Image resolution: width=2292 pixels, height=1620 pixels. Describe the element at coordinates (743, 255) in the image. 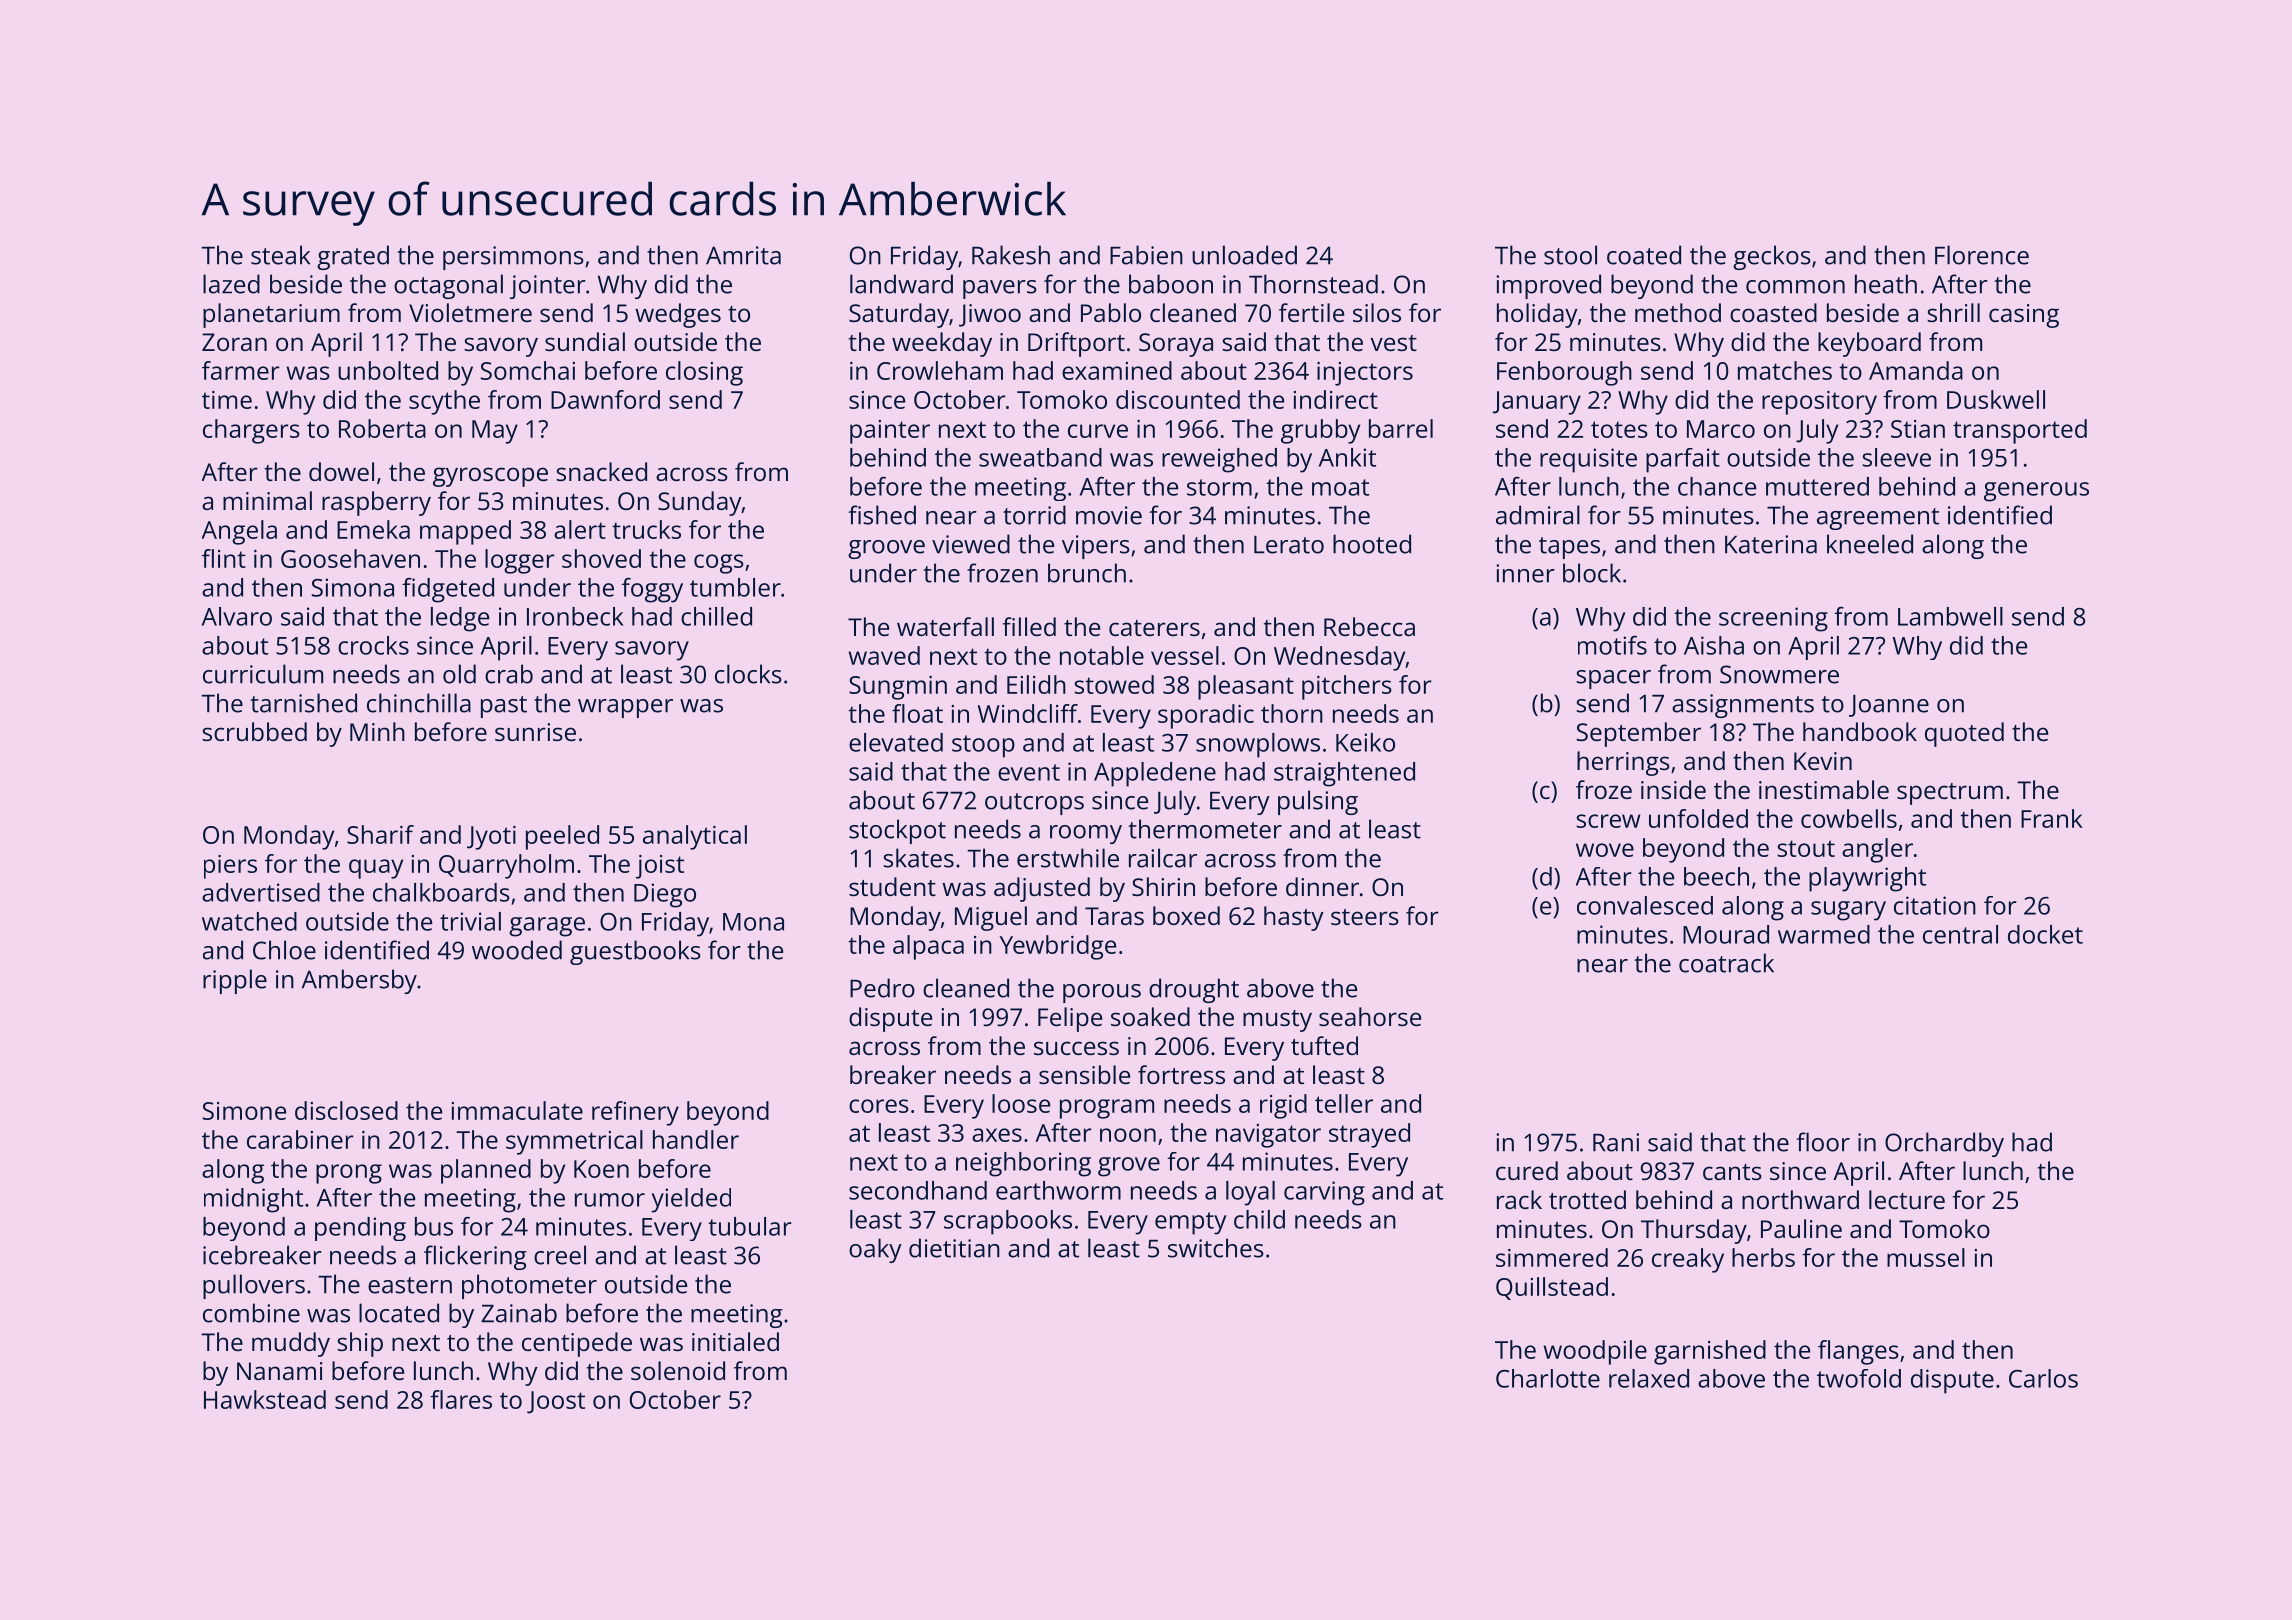

I see `Amrita` at that location.
